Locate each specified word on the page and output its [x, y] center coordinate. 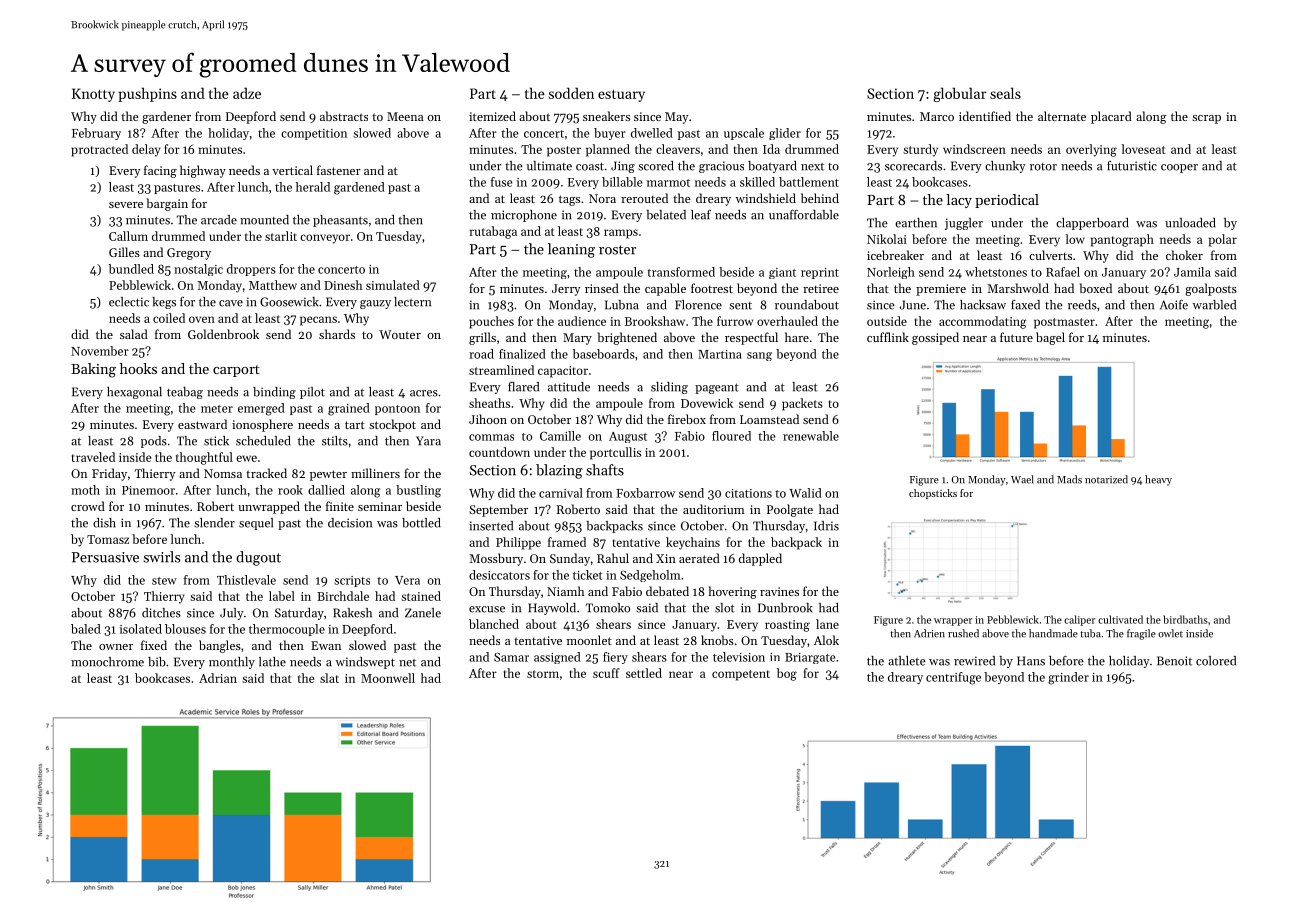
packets [802, 404]
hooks [138, 368]
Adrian [218, 678]
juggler [964, 224]
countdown [499, 452]
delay [146, 150]
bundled [131, 269]
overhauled [787, 321]
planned [608, 150]
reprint [820, 273]
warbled [1214, 305]
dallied [326, 490]
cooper [1179, 168]
